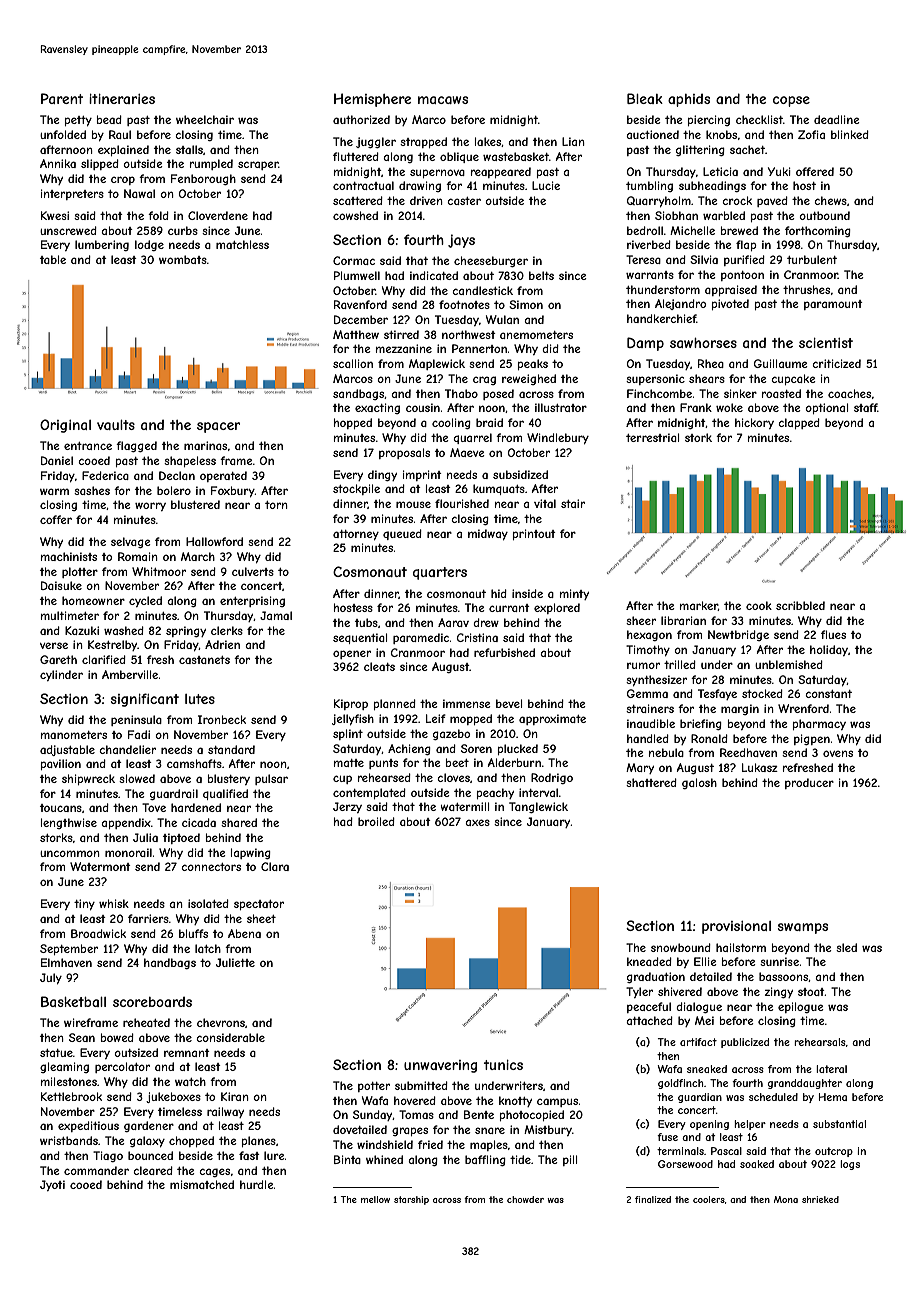 The image size is (924, 1308). What do you see at coordinates (422, 475) in the screenshot?
I see `imprint` at bounding box center [422, 475].
